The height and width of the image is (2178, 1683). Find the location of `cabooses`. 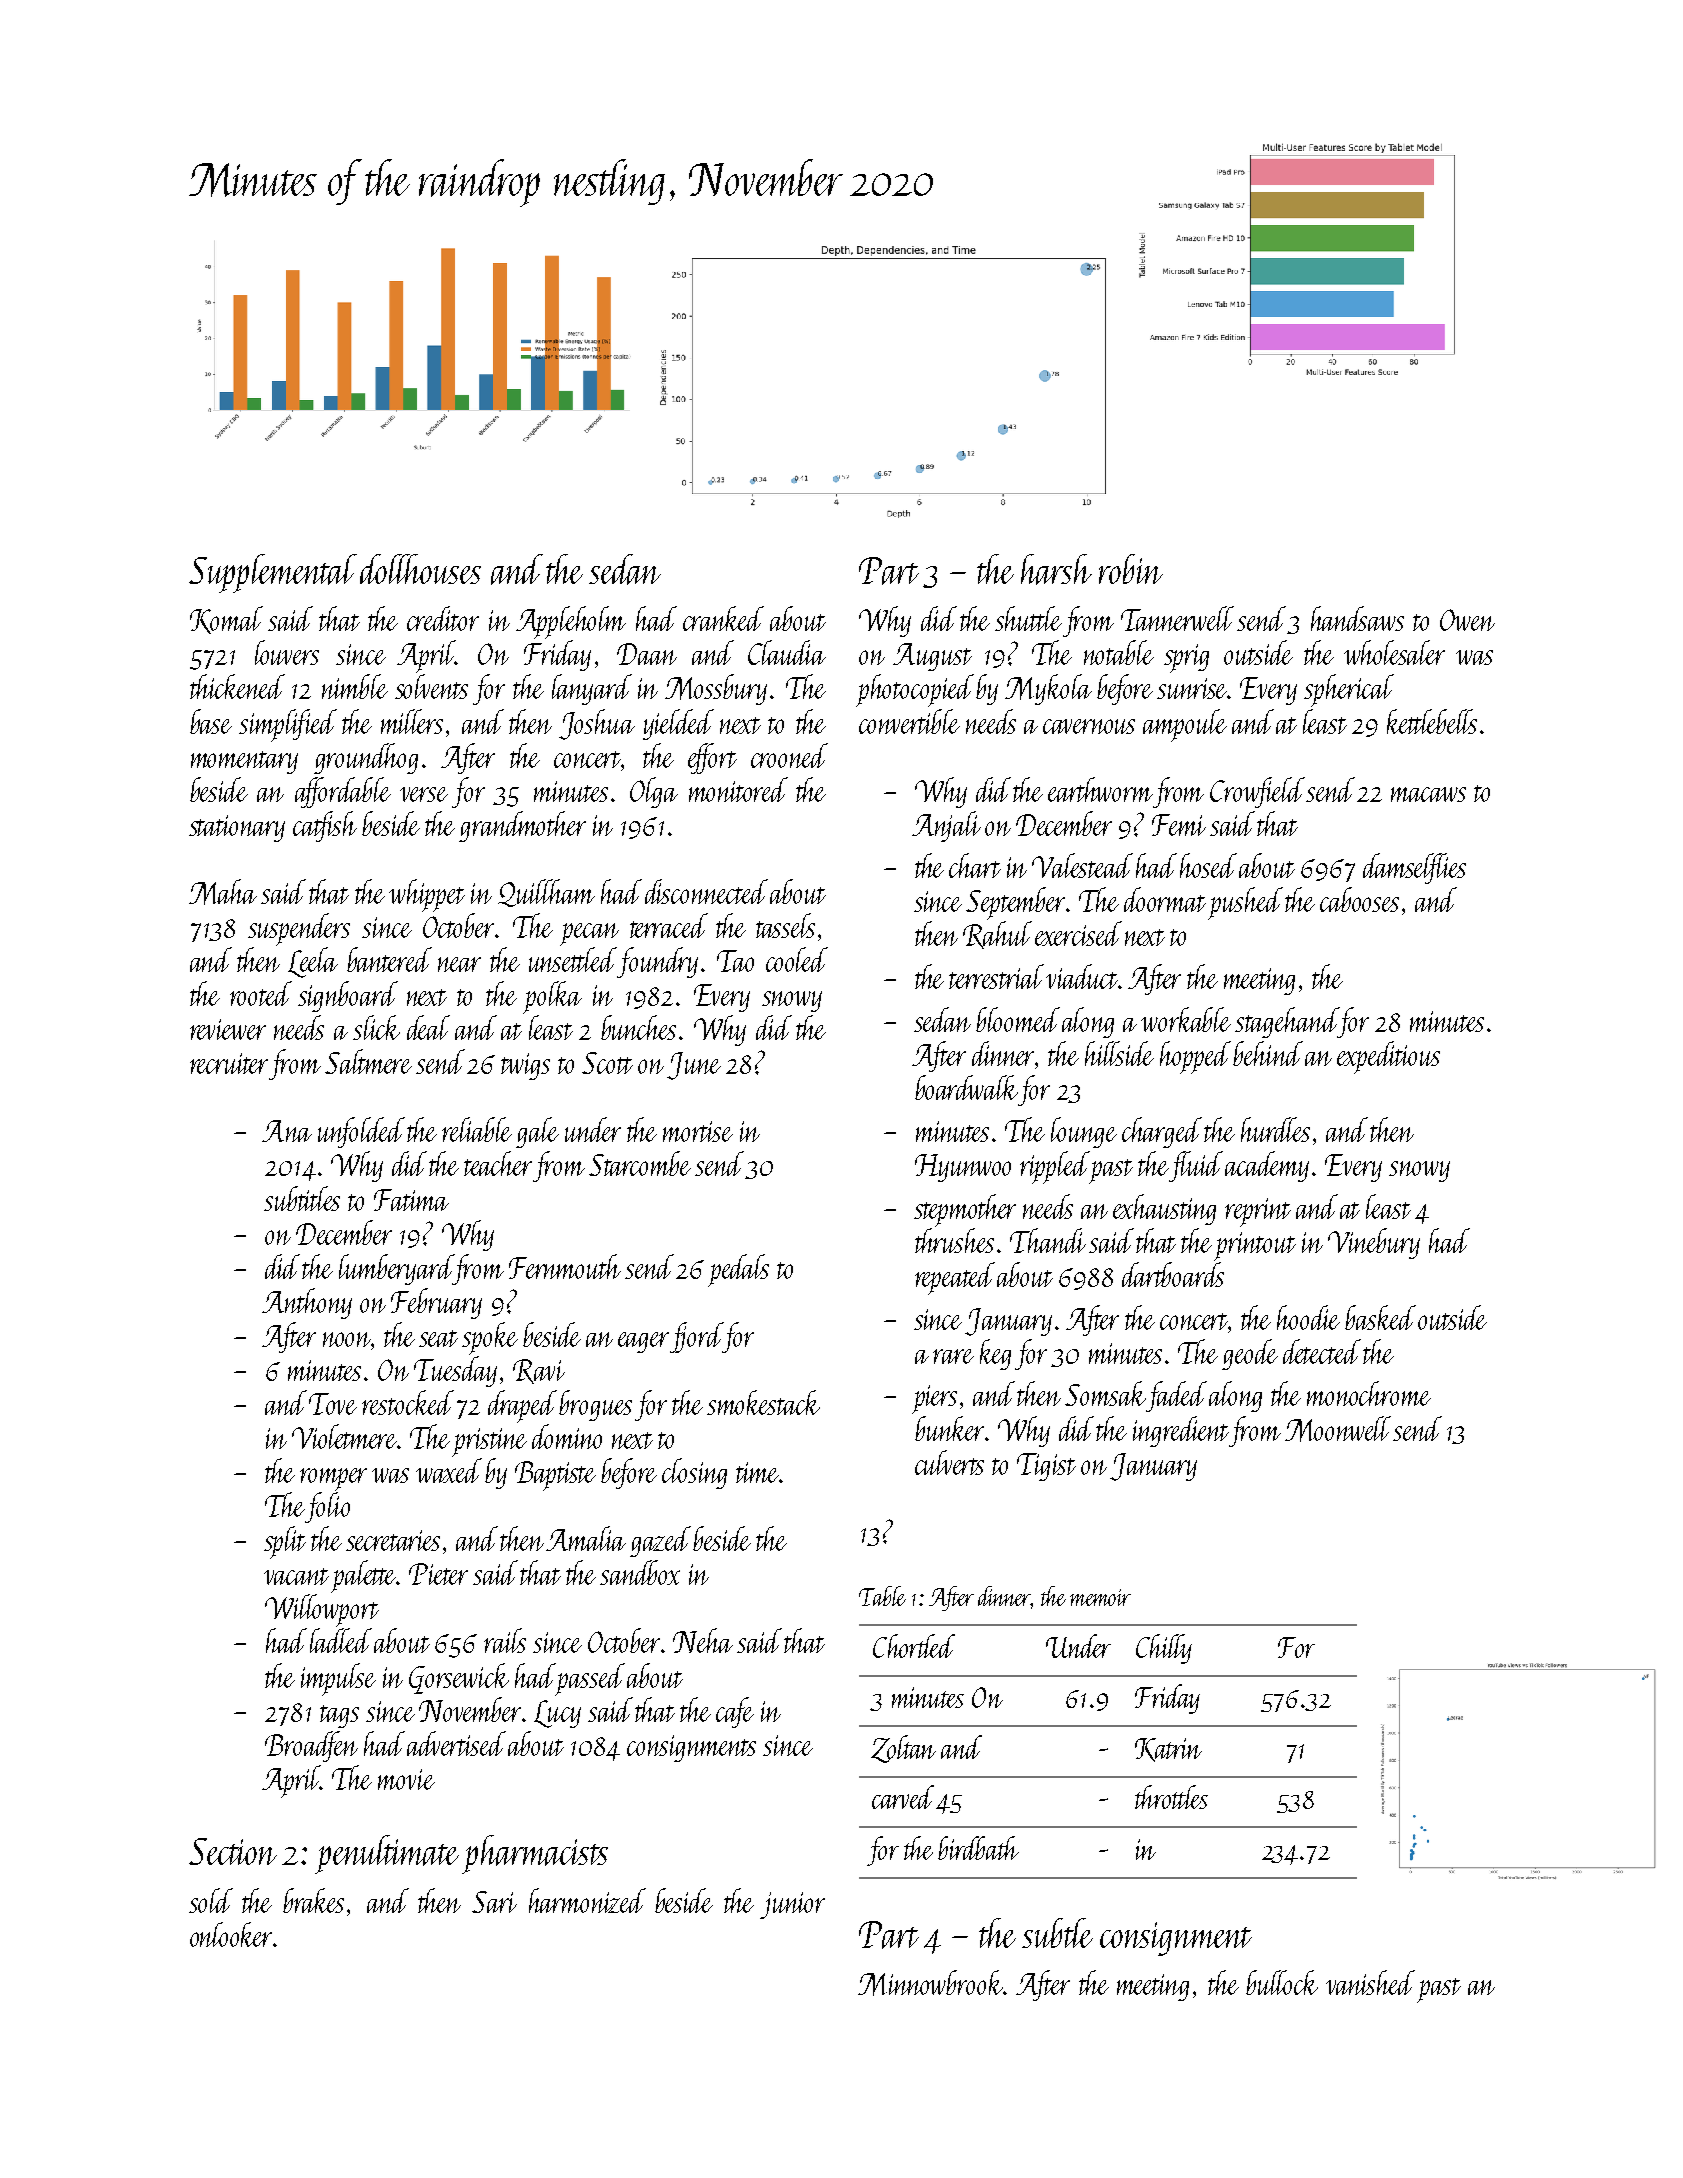

cabooses is located at coordinates (1359, 899).
